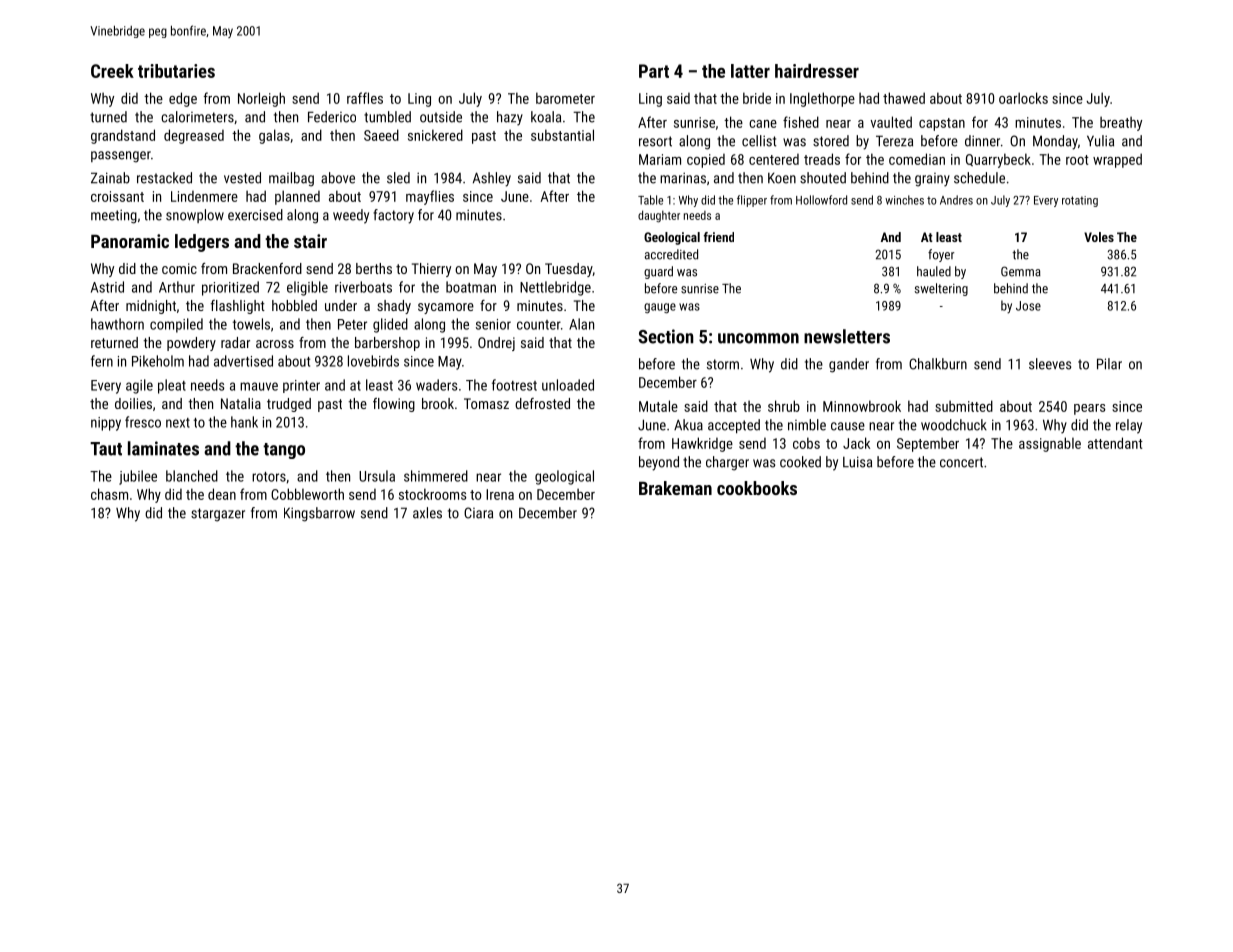  What do you see at coordinates (319, 514) in the screenshot?
I see `Kingsbarrow` at bounding box center [319, 514].
